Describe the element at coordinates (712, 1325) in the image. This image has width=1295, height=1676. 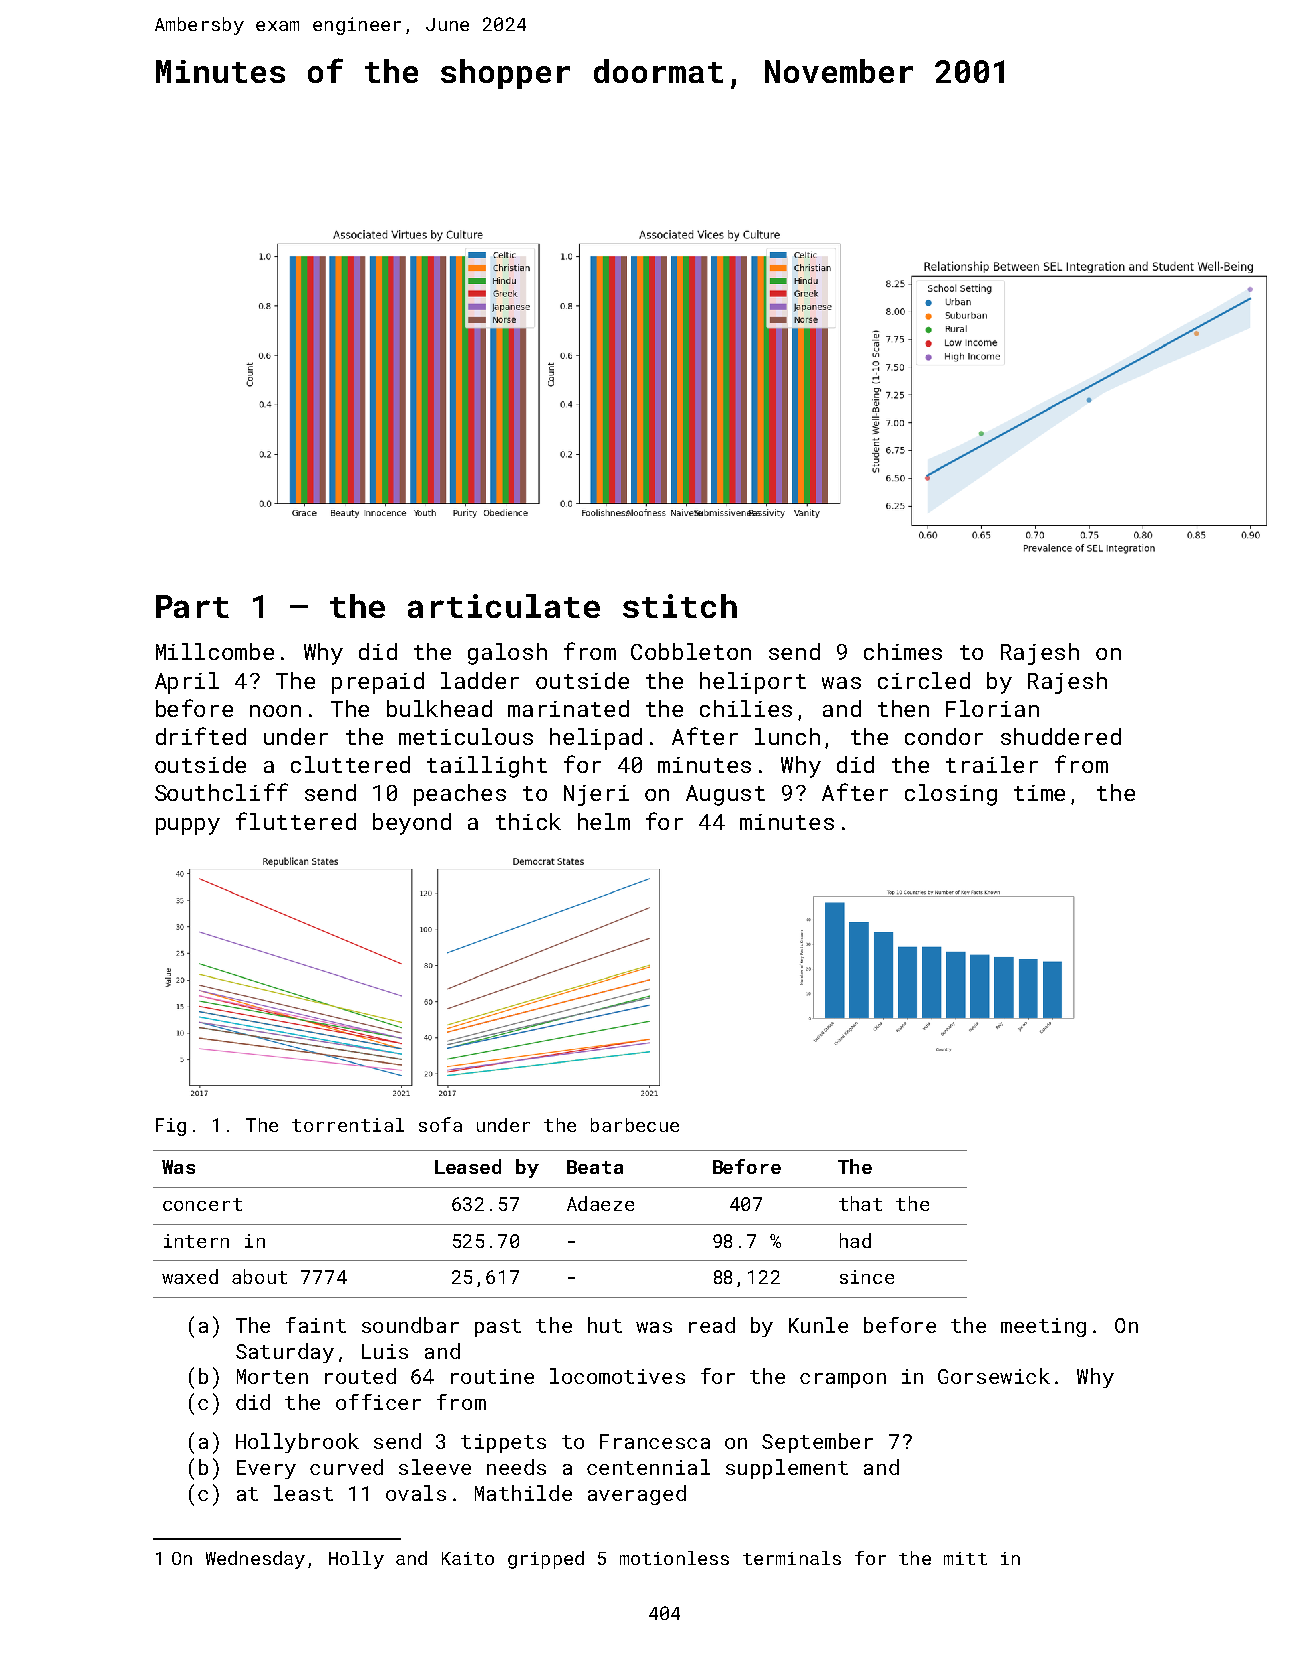
I see `read` at that location.
